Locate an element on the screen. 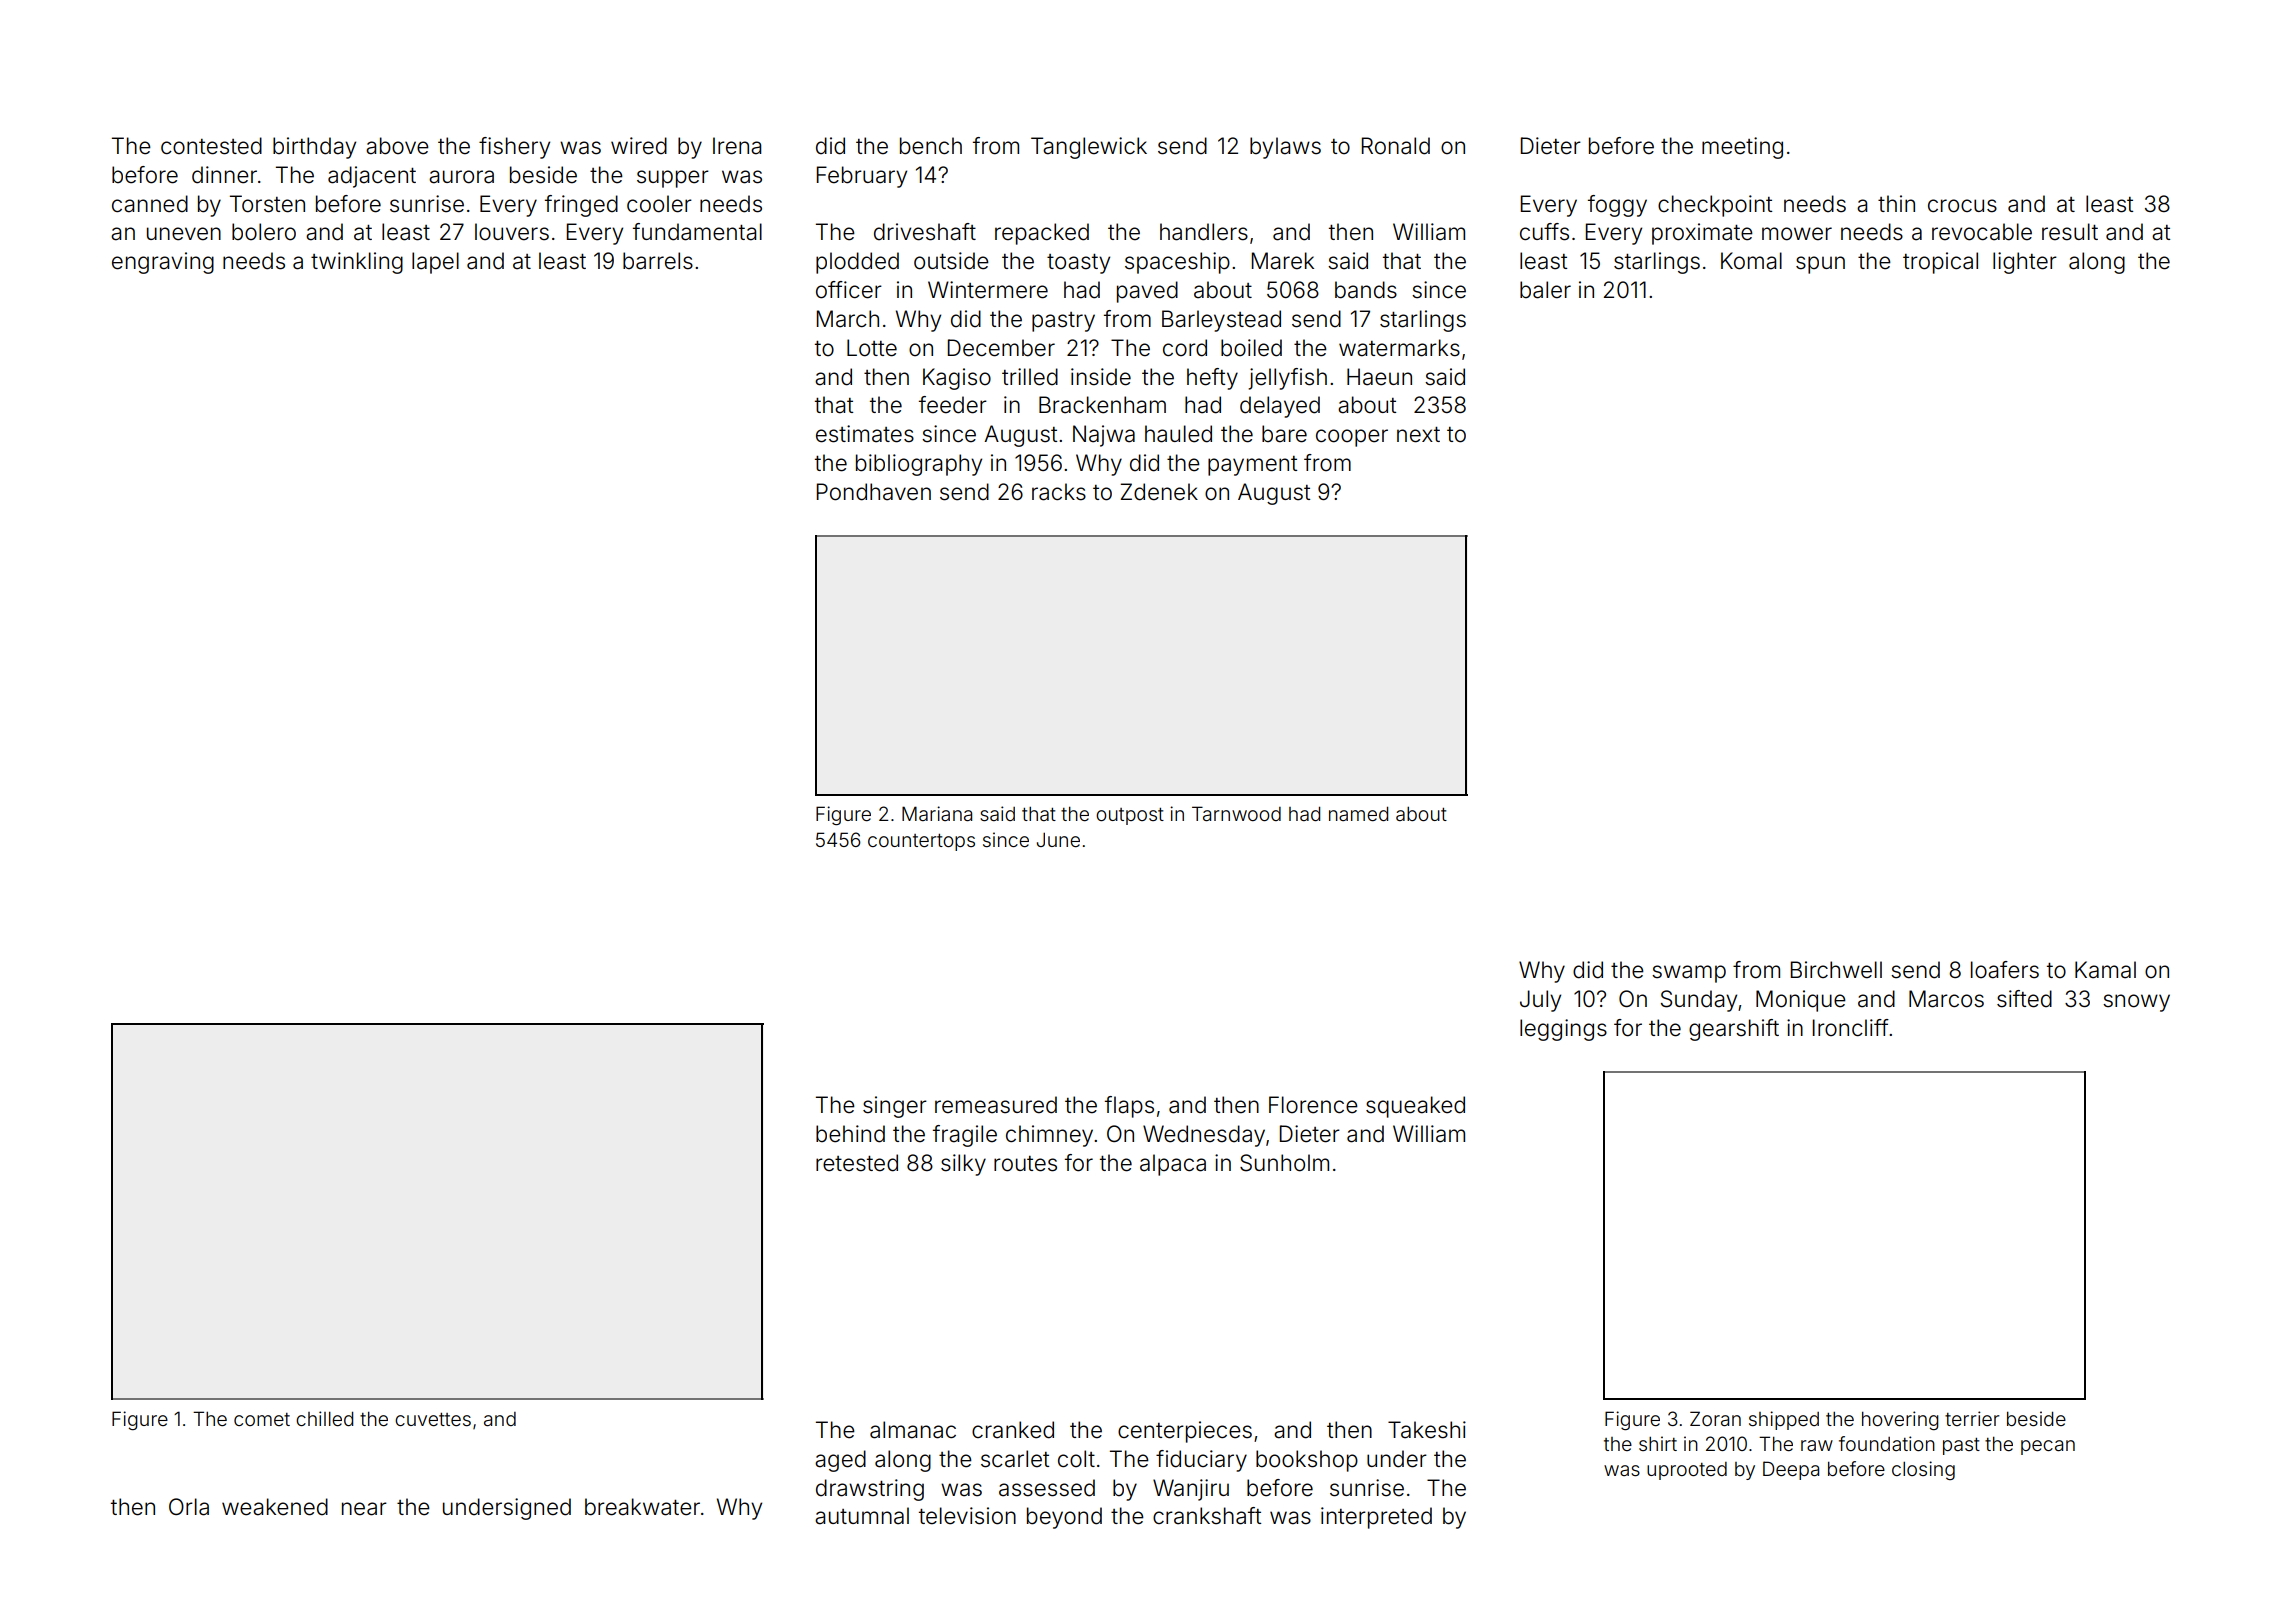 Image resolution: width=2282 pixels, height=1614 pixels. meeting is located at coordinates (1742, 148).
